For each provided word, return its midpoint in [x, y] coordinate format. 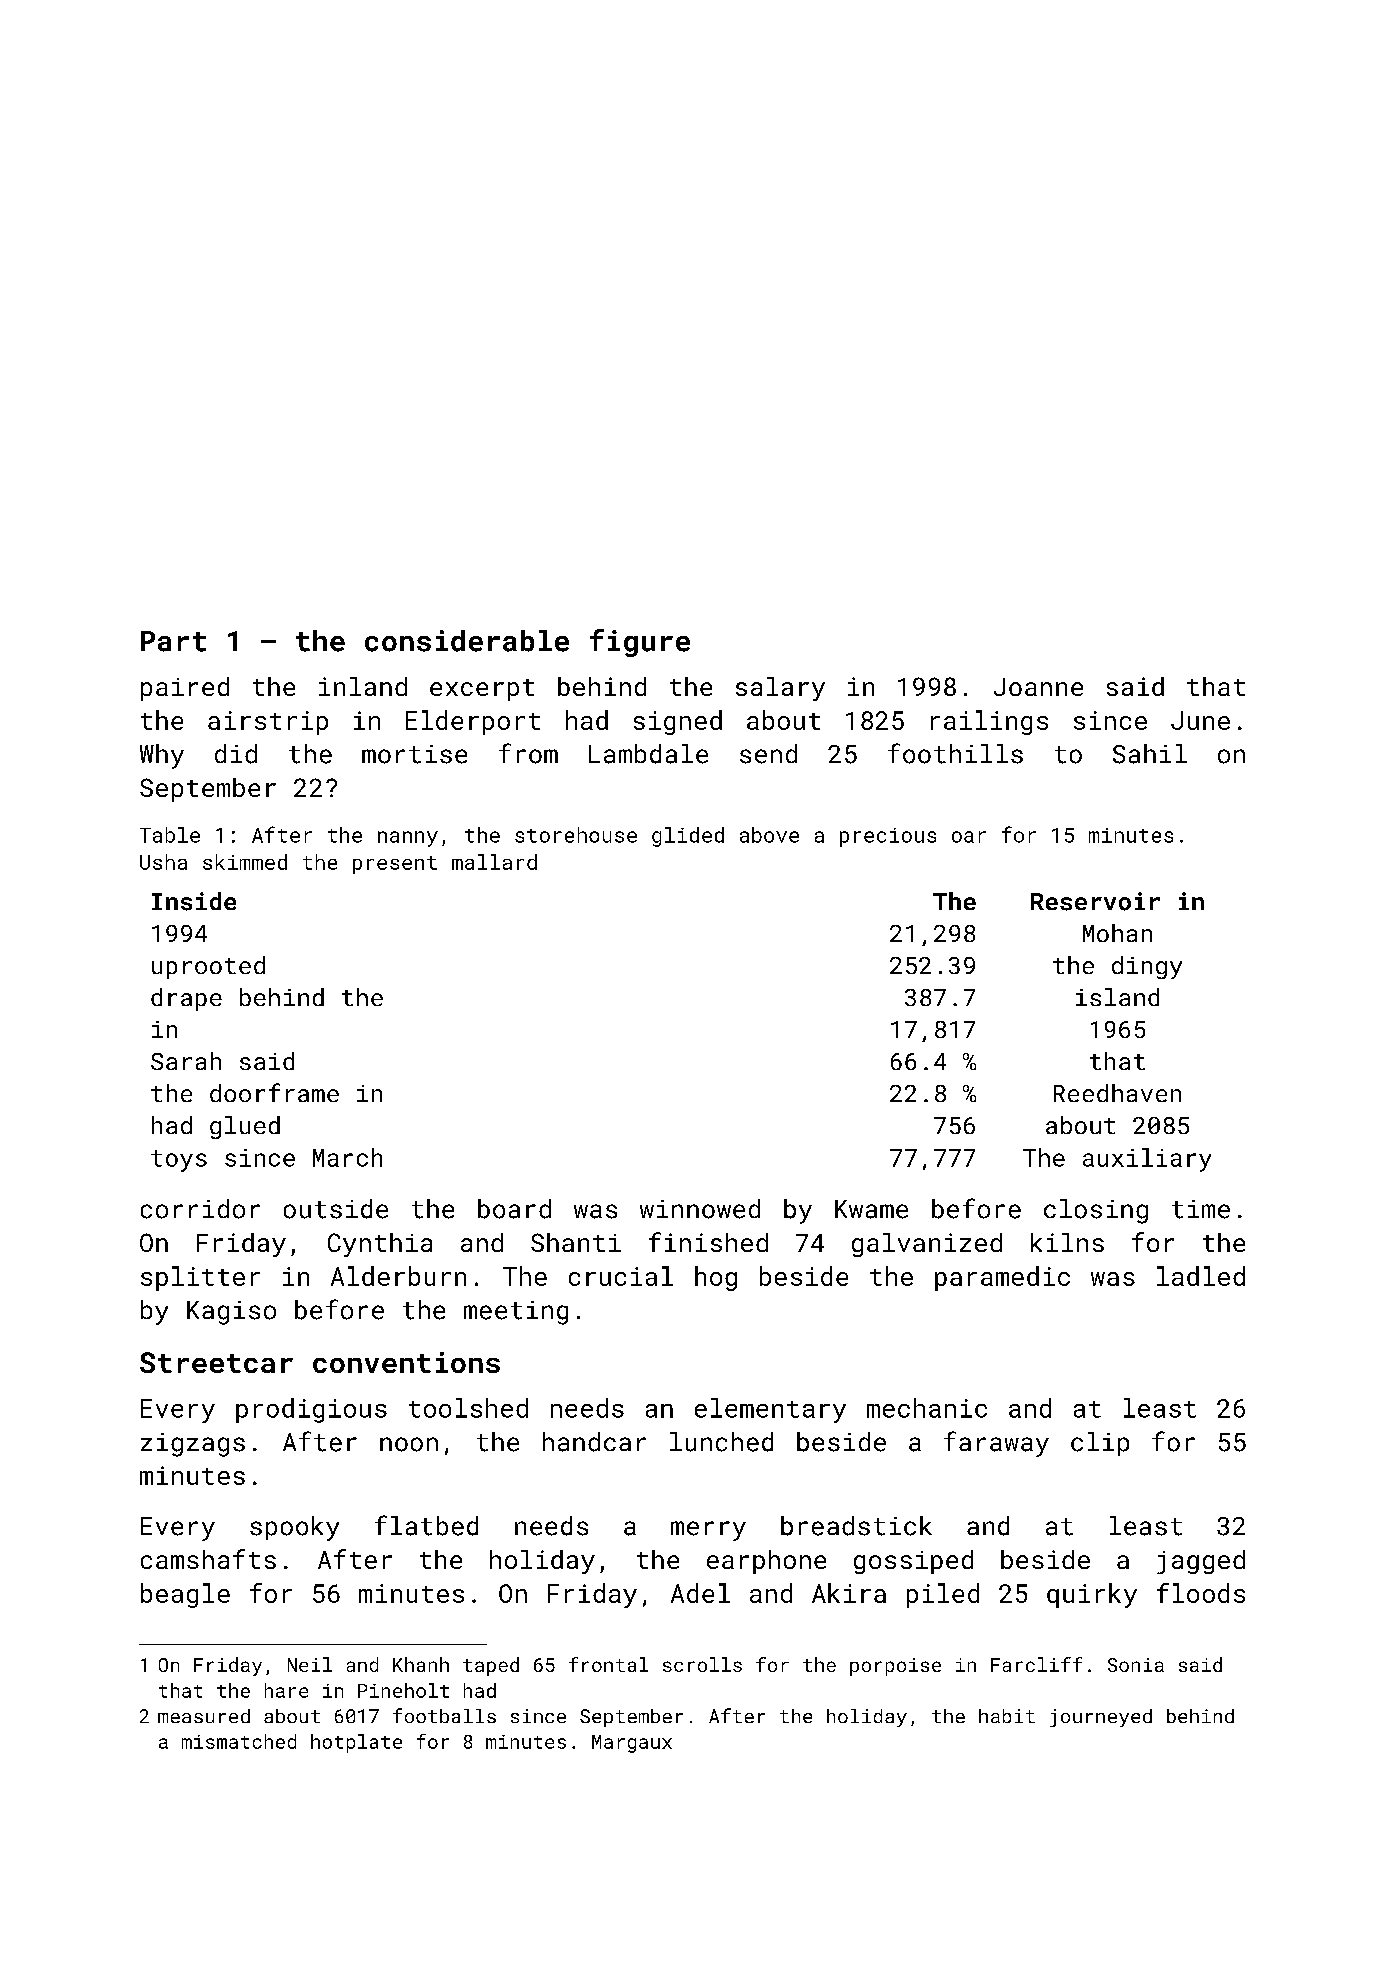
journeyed [1101, 1718]
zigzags [193, 1445]
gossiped [913, 1562]
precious [888, 837]
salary [780, 689]
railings [989, 722]
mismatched [239, 1741]
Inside [194, 901]
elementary [770, 1410]
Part [173, 641]
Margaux [632, 1744]
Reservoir [1095, 901]
